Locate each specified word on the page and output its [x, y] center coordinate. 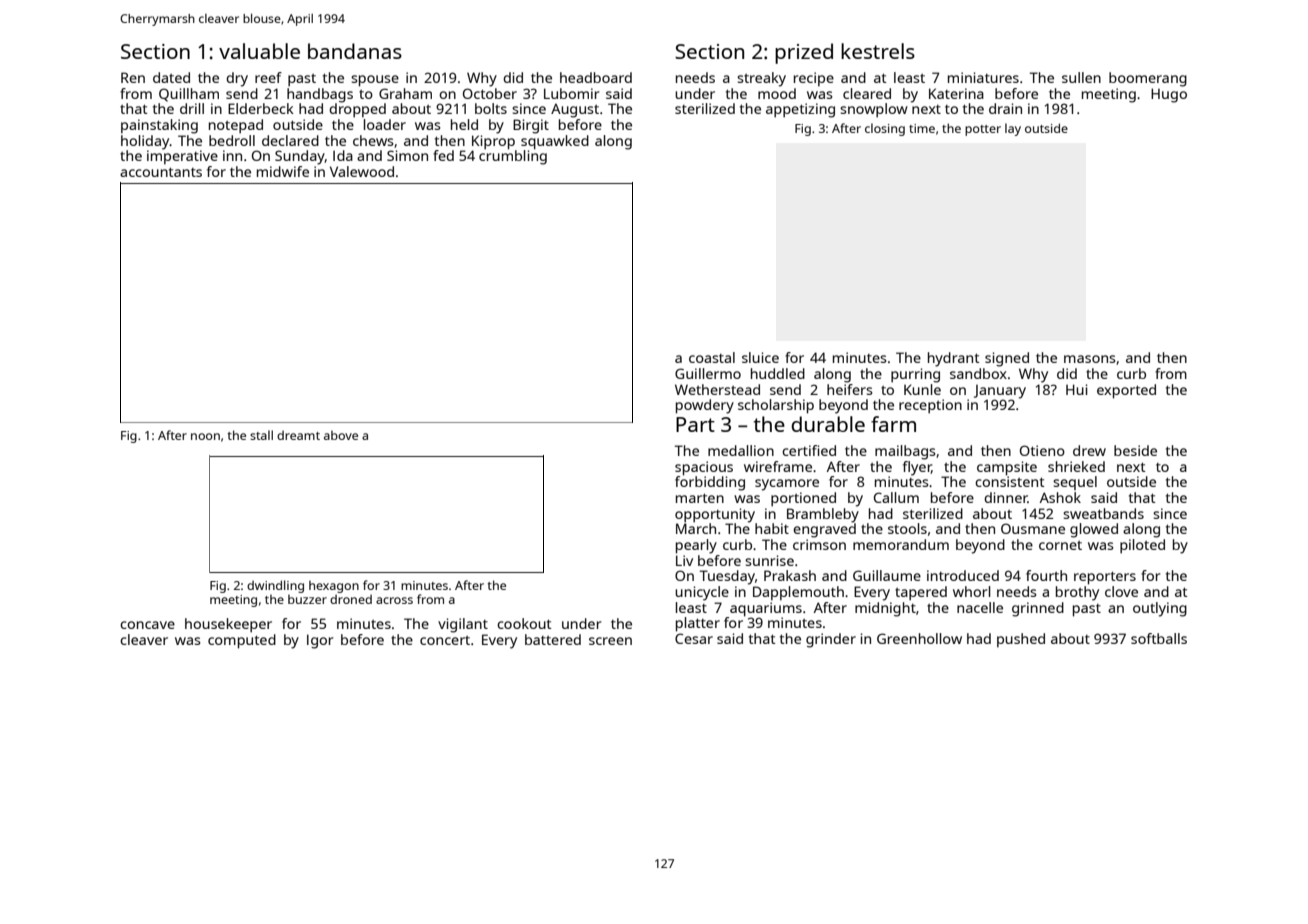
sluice [760, 357]
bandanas [355, 51]
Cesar [694, 638]
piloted [1142, 546]
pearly [696, 546]
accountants [161, 172]
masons [1090, 359]
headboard [596, 77]
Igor [320, 641]
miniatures [983, 77]
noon [205, 436]
